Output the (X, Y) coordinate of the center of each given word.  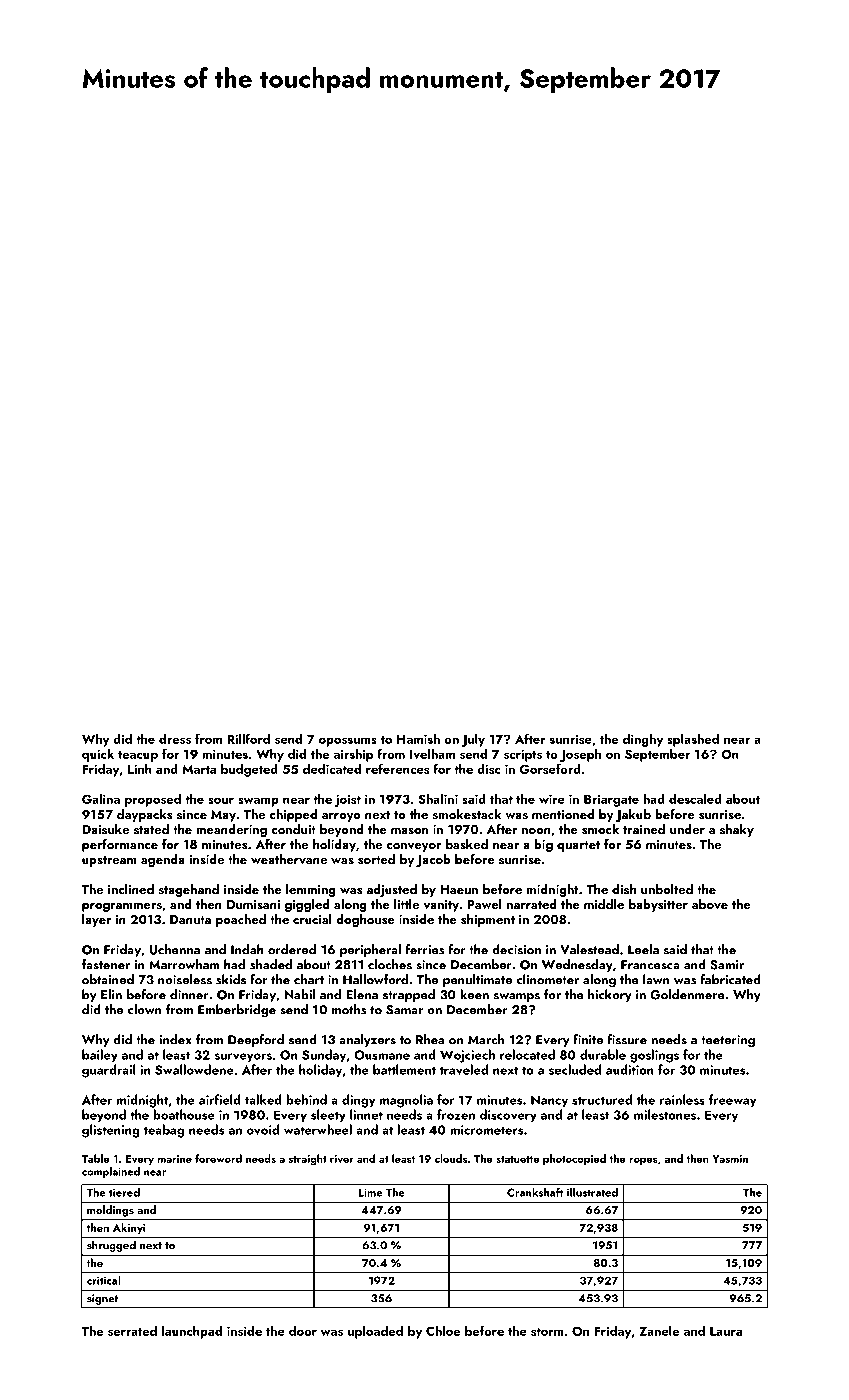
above (710, 904)
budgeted (249, 770)
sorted (376, 859)
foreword (218, 1158)
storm (547, 1332)
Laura (726, 1331)
